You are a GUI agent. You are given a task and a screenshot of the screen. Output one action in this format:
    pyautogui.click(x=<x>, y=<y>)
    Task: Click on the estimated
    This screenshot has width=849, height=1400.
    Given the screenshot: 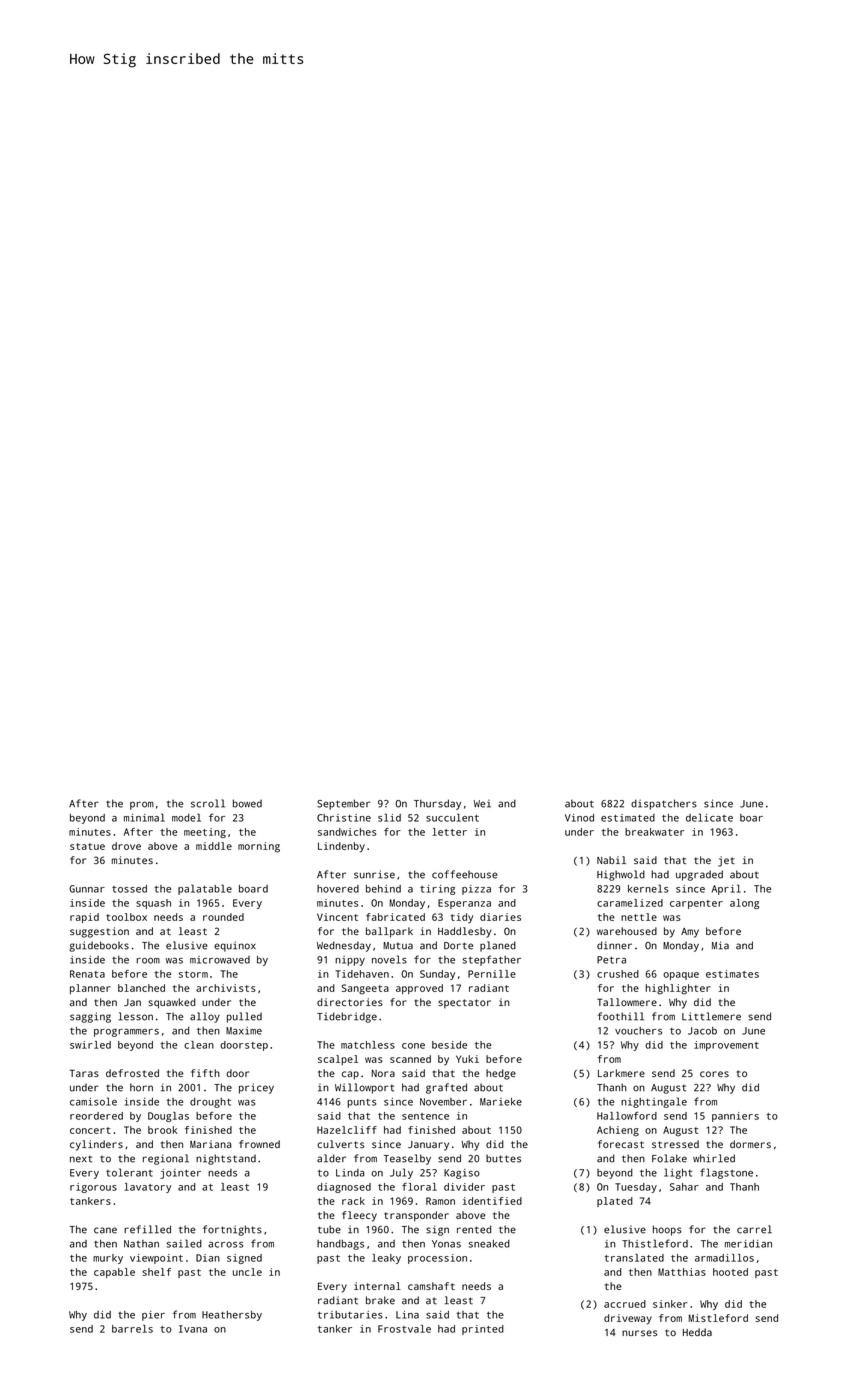 What is the action you would take?
    pyautogui.click(x=628, y=818)
